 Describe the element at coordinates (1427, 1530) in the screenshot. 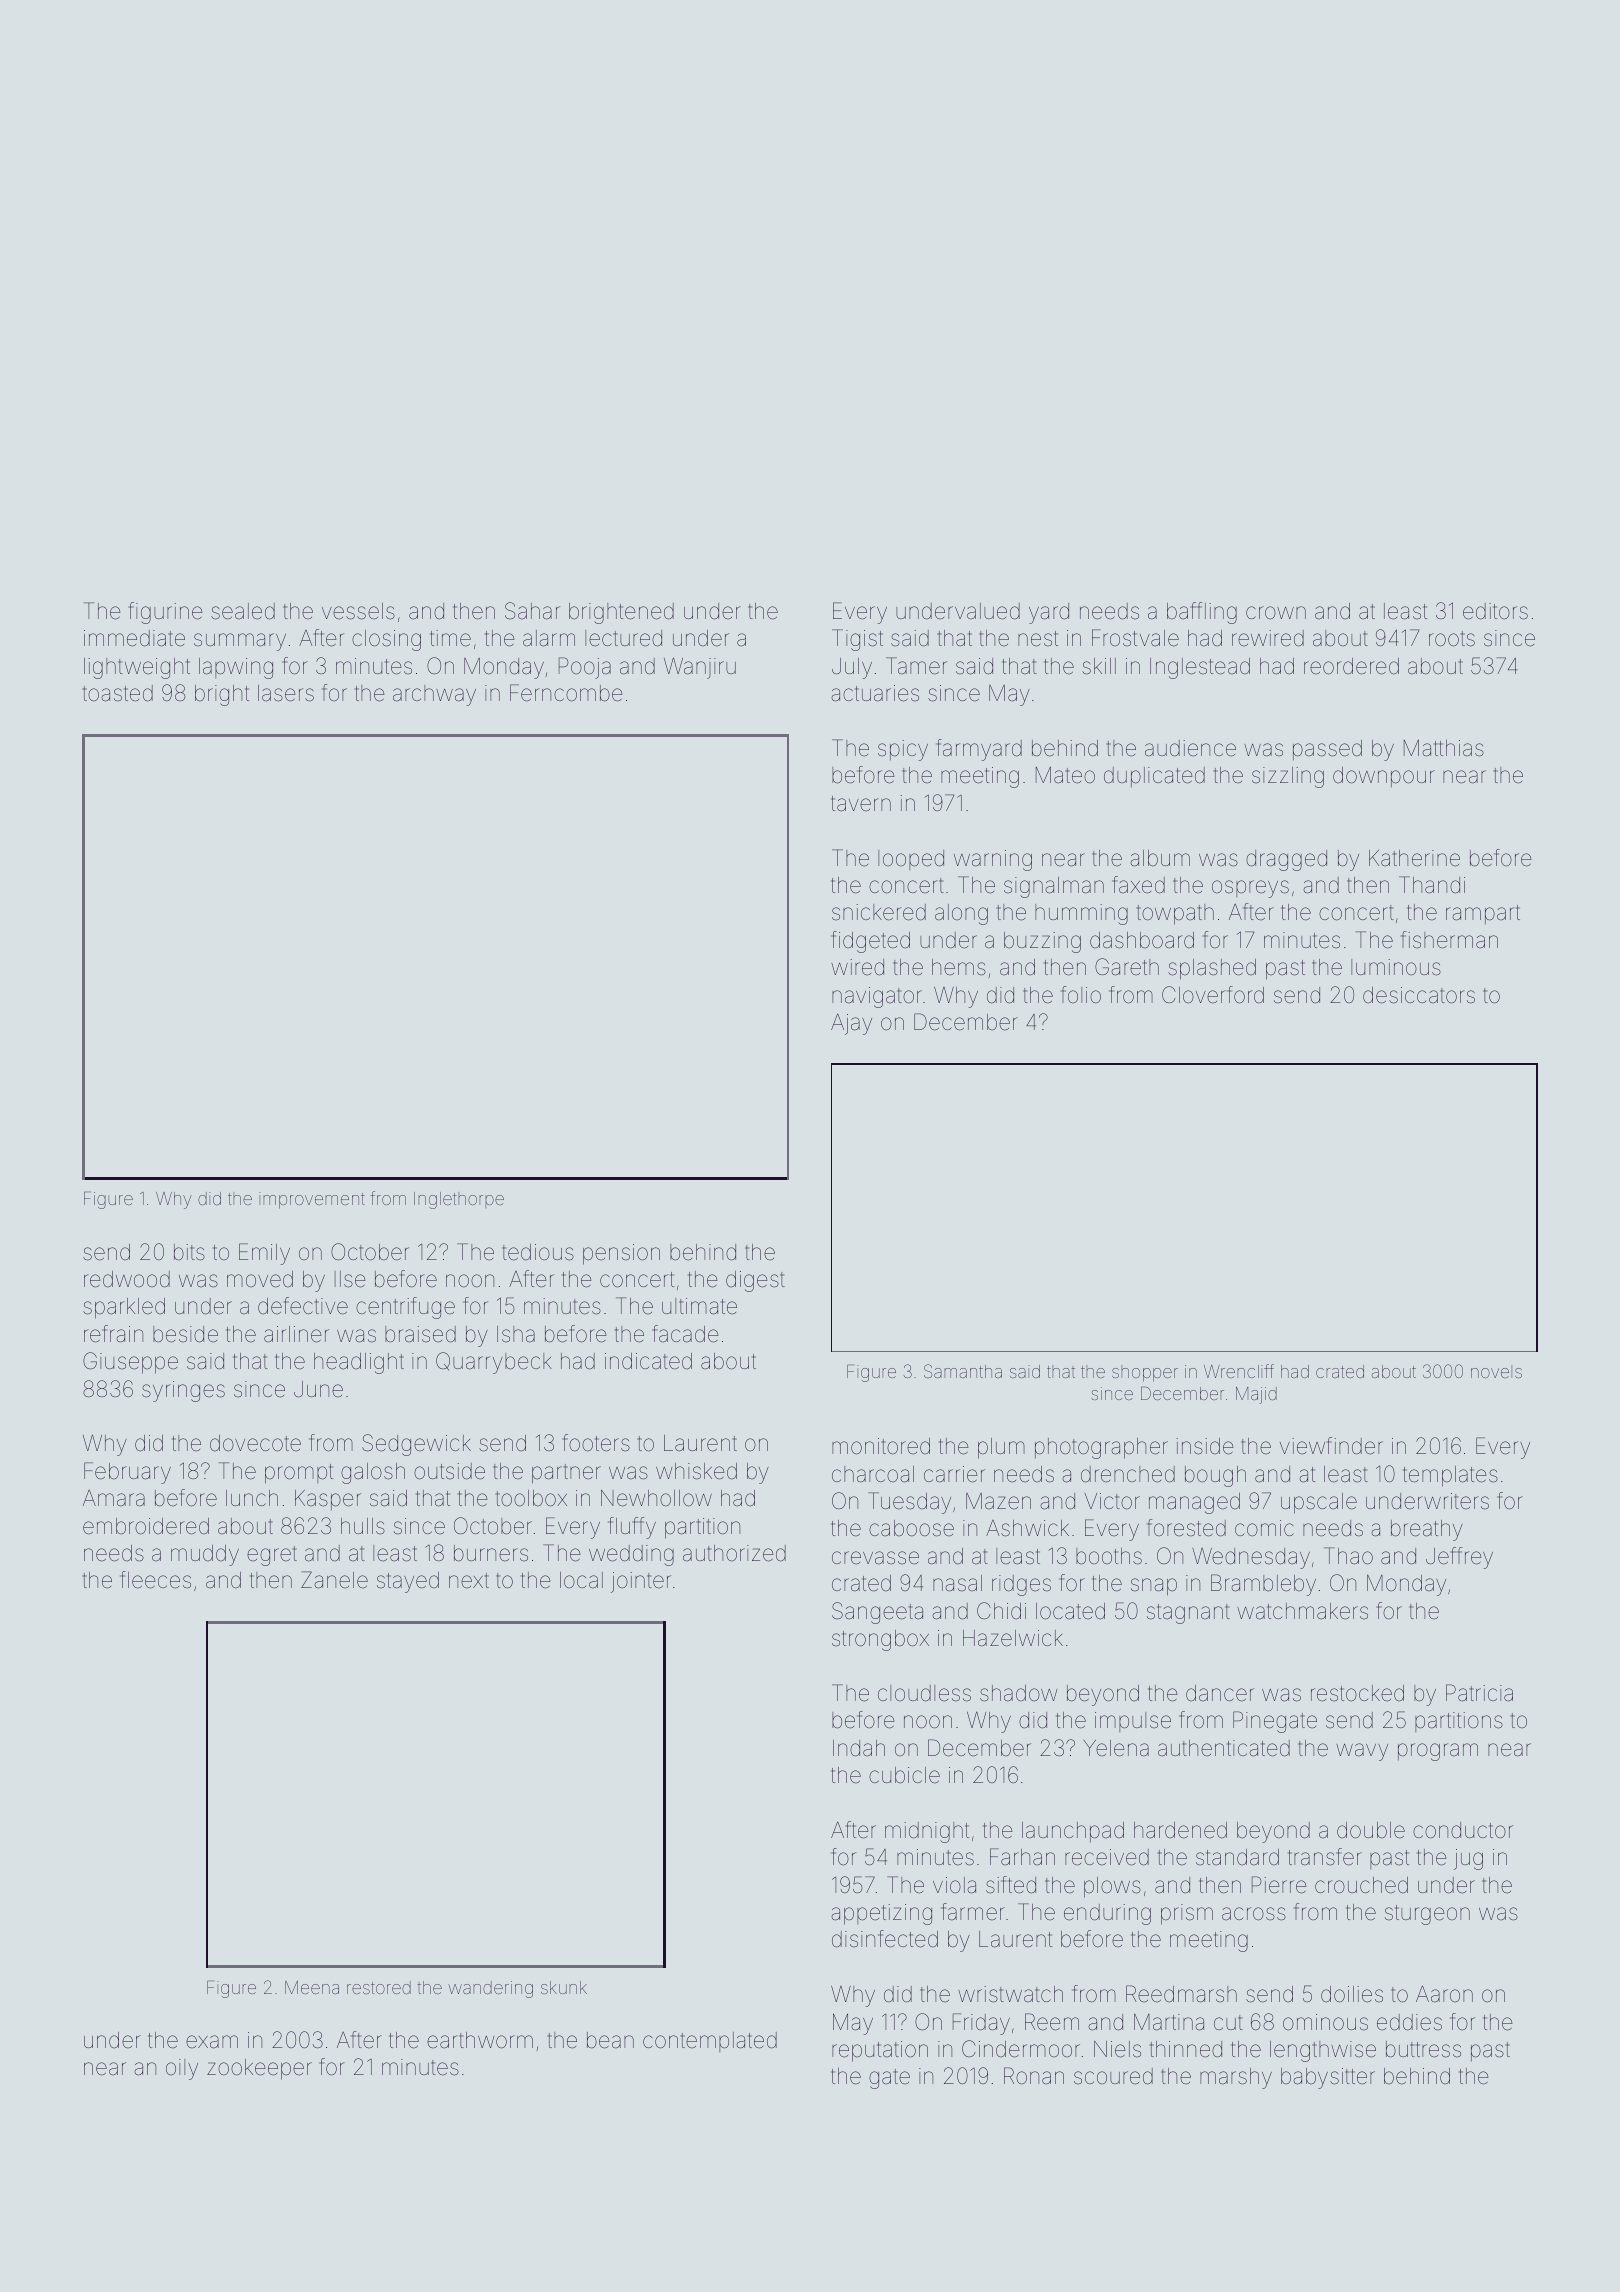

I see `breathy` at that location.
